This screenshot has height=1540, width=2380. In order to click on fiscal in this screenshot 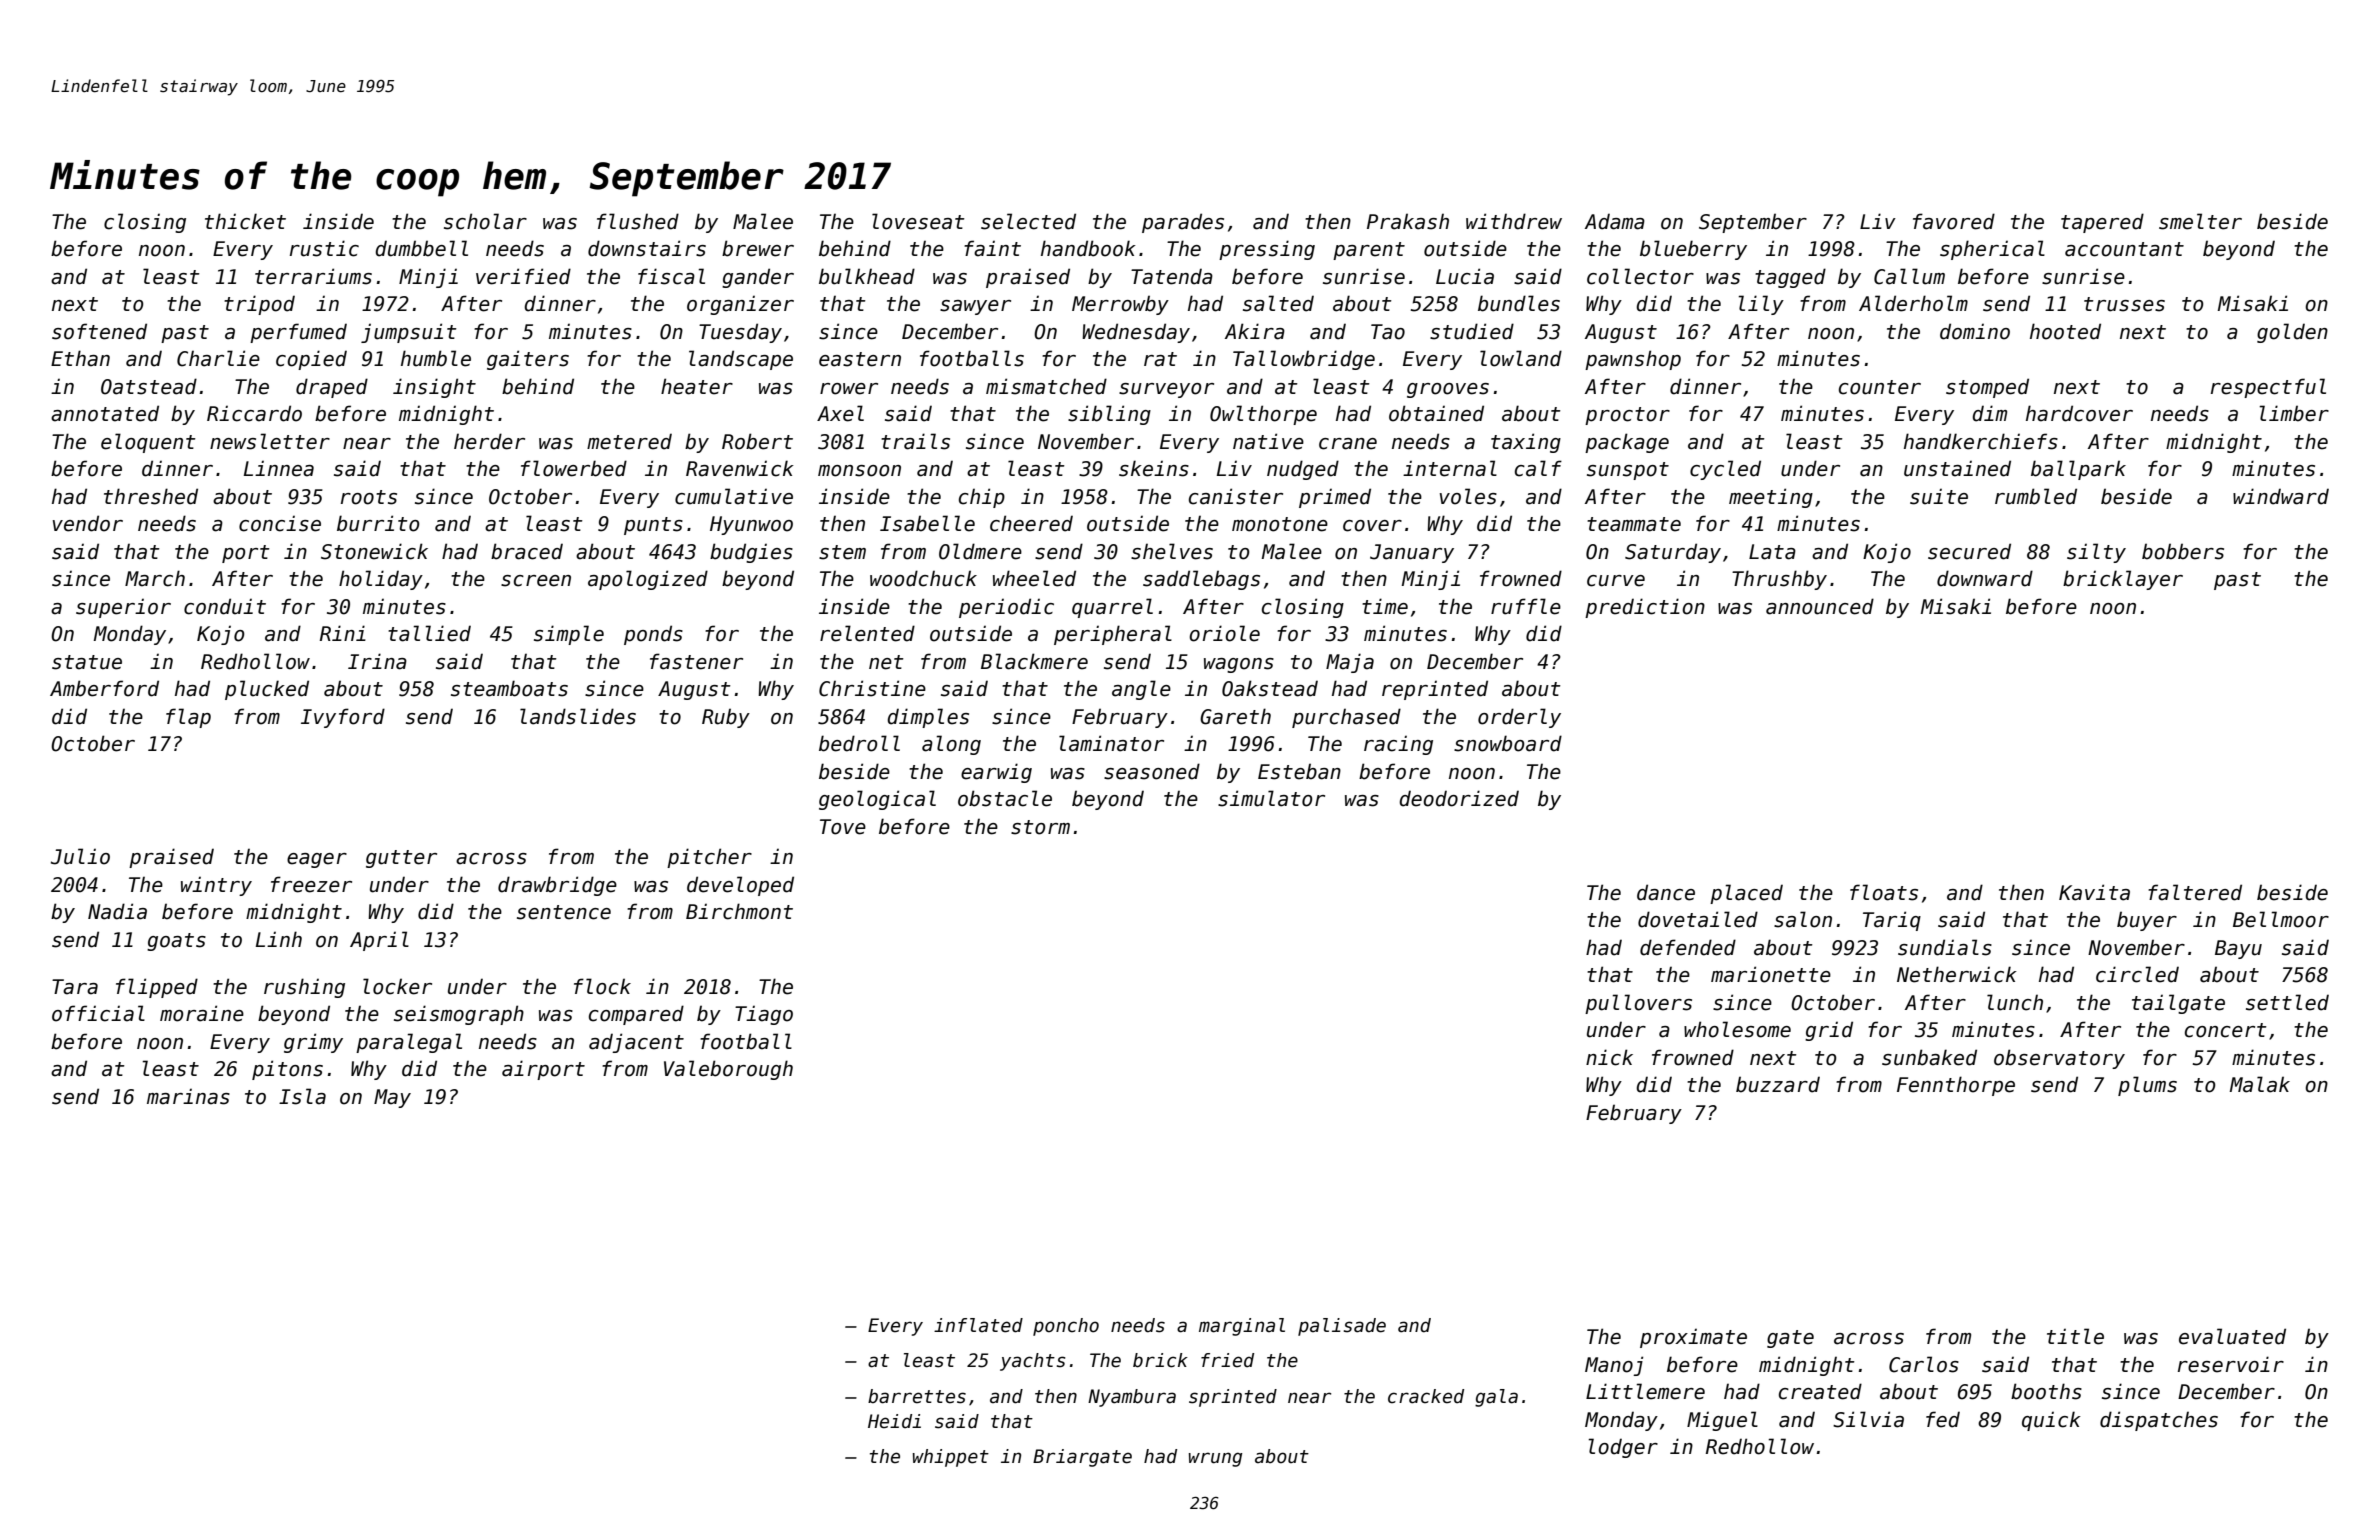, I will do `click(671, 276)`.
